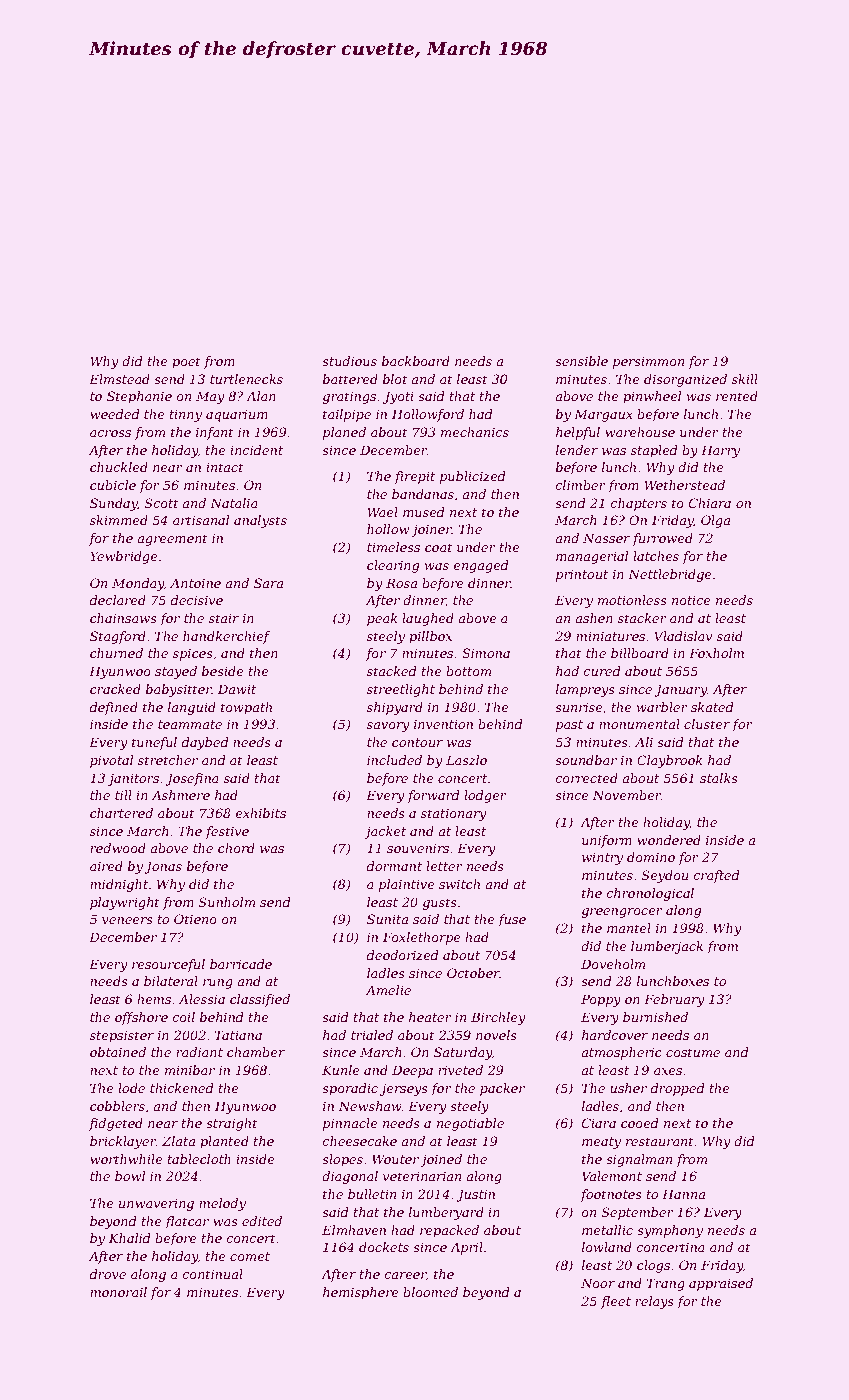  I want to click on spices, so click(193, 654).
